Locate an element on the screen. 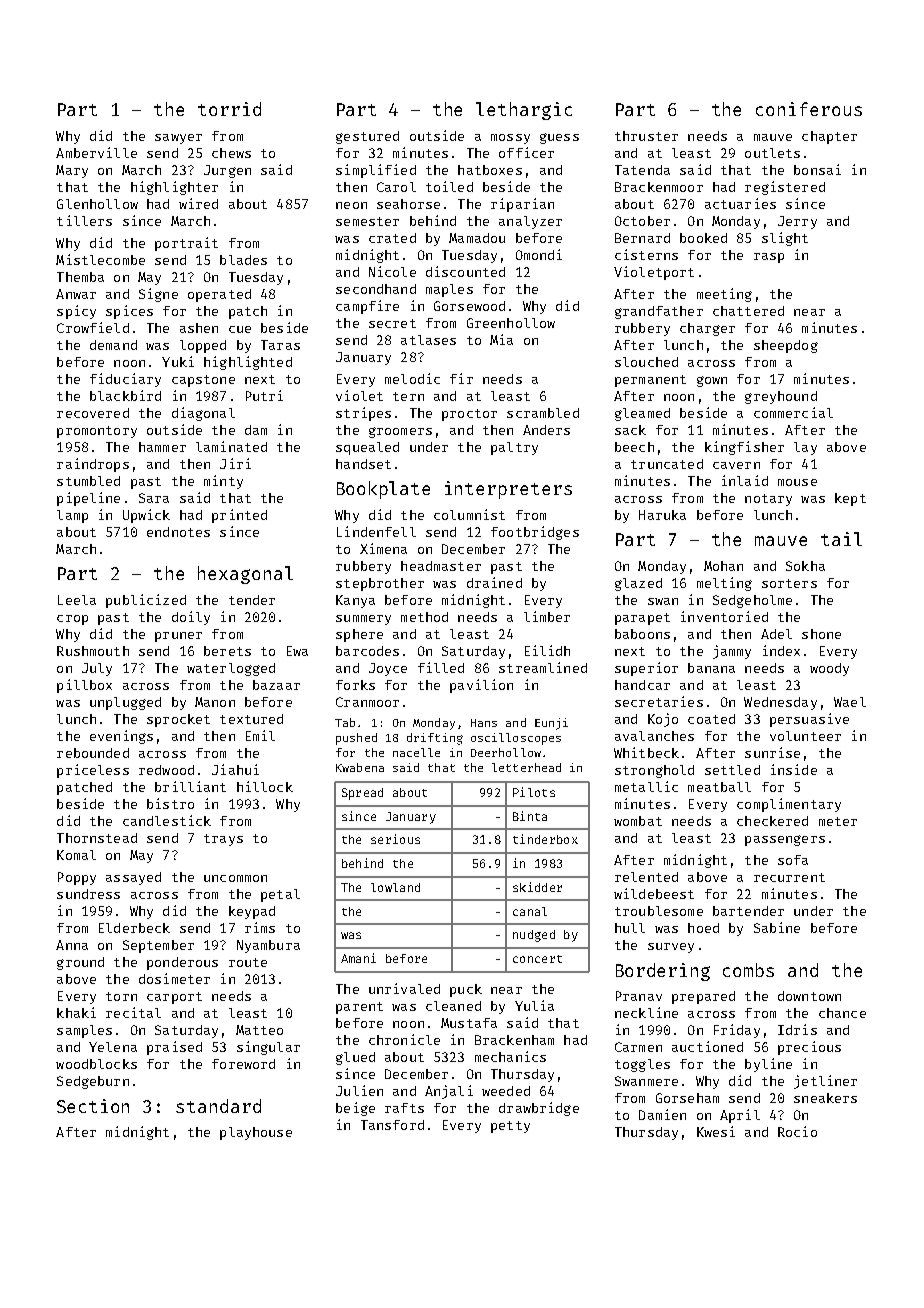 The image size is (924, 1308). July is located at coordinates (97, 669).
